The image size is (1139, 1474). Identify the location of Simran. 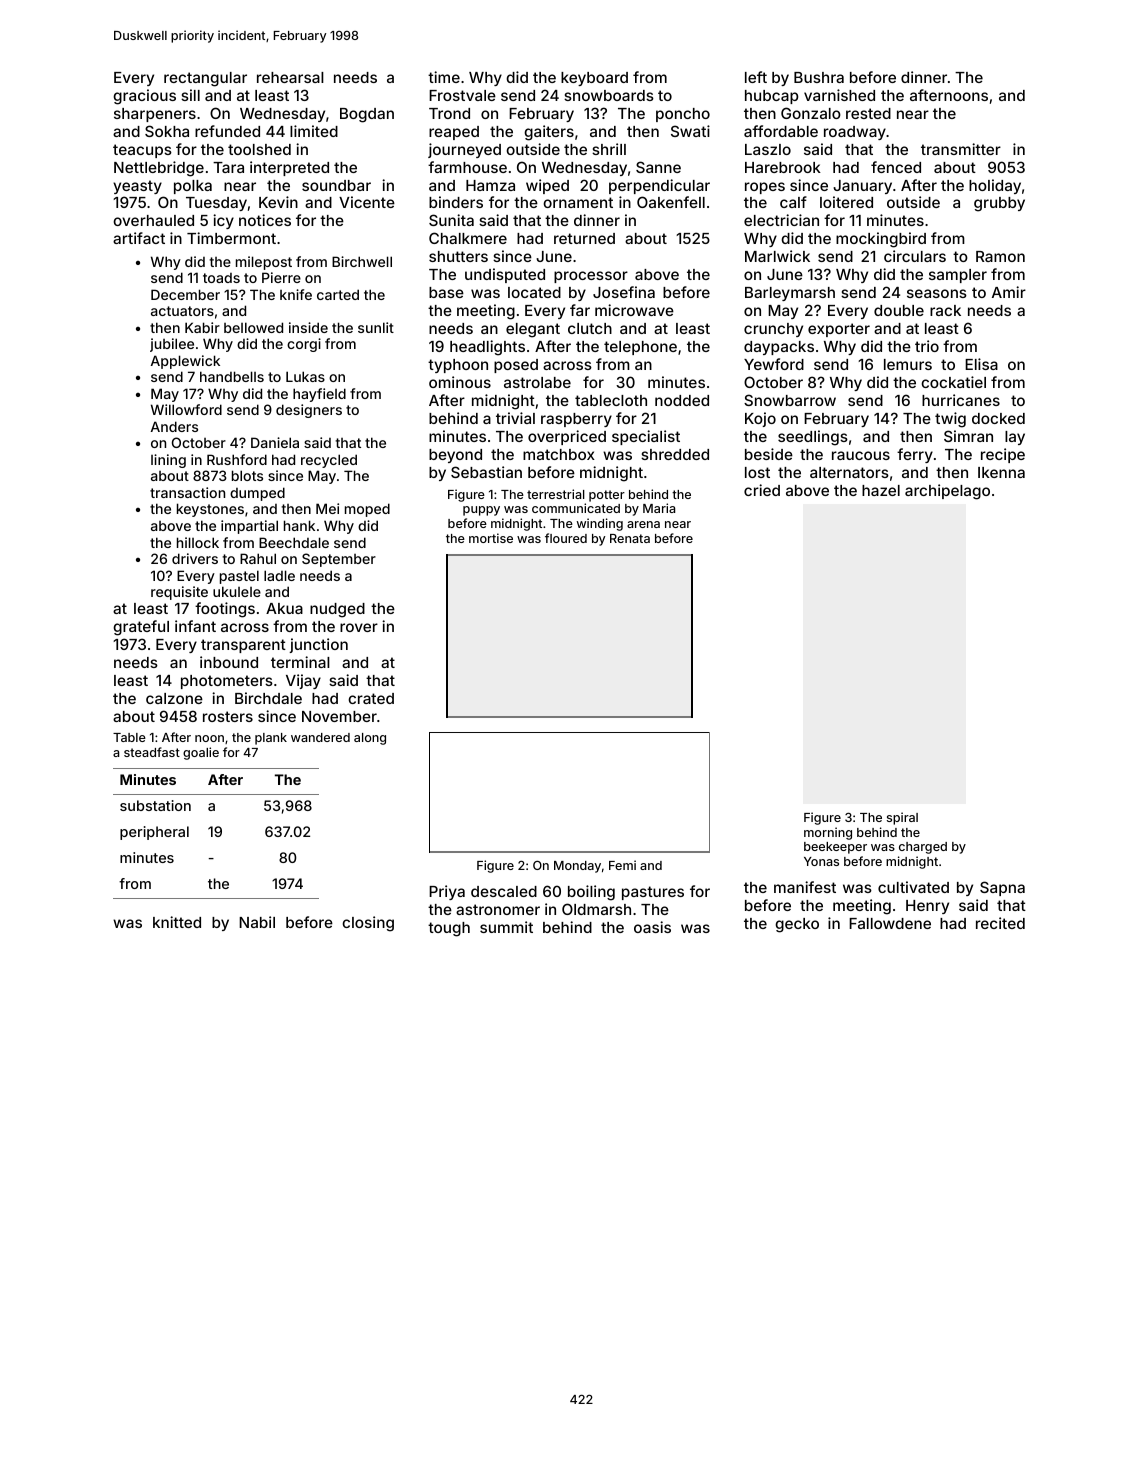
(968, 436).
